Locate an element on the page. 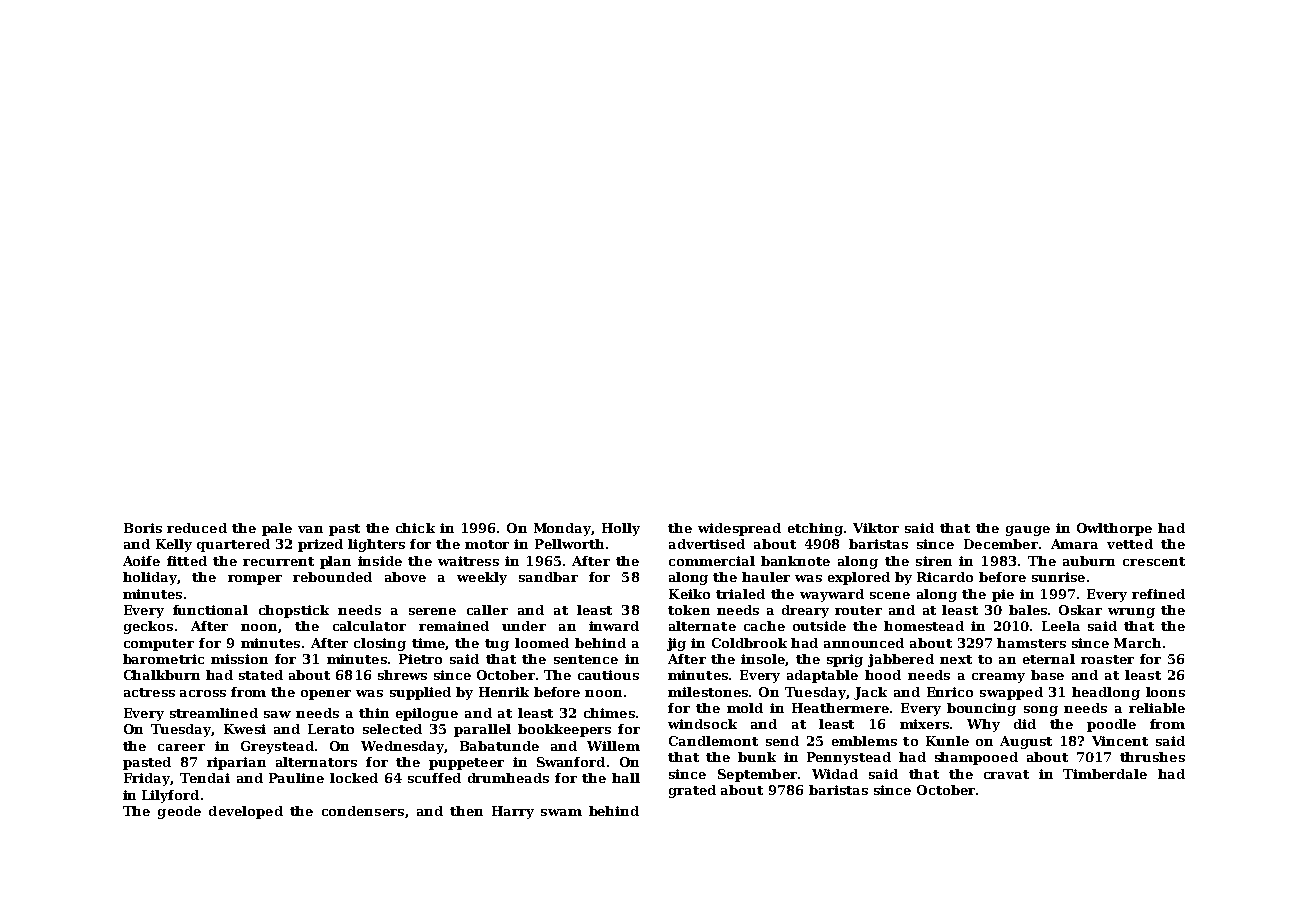  sentence is located at coordinates (586, 659).
